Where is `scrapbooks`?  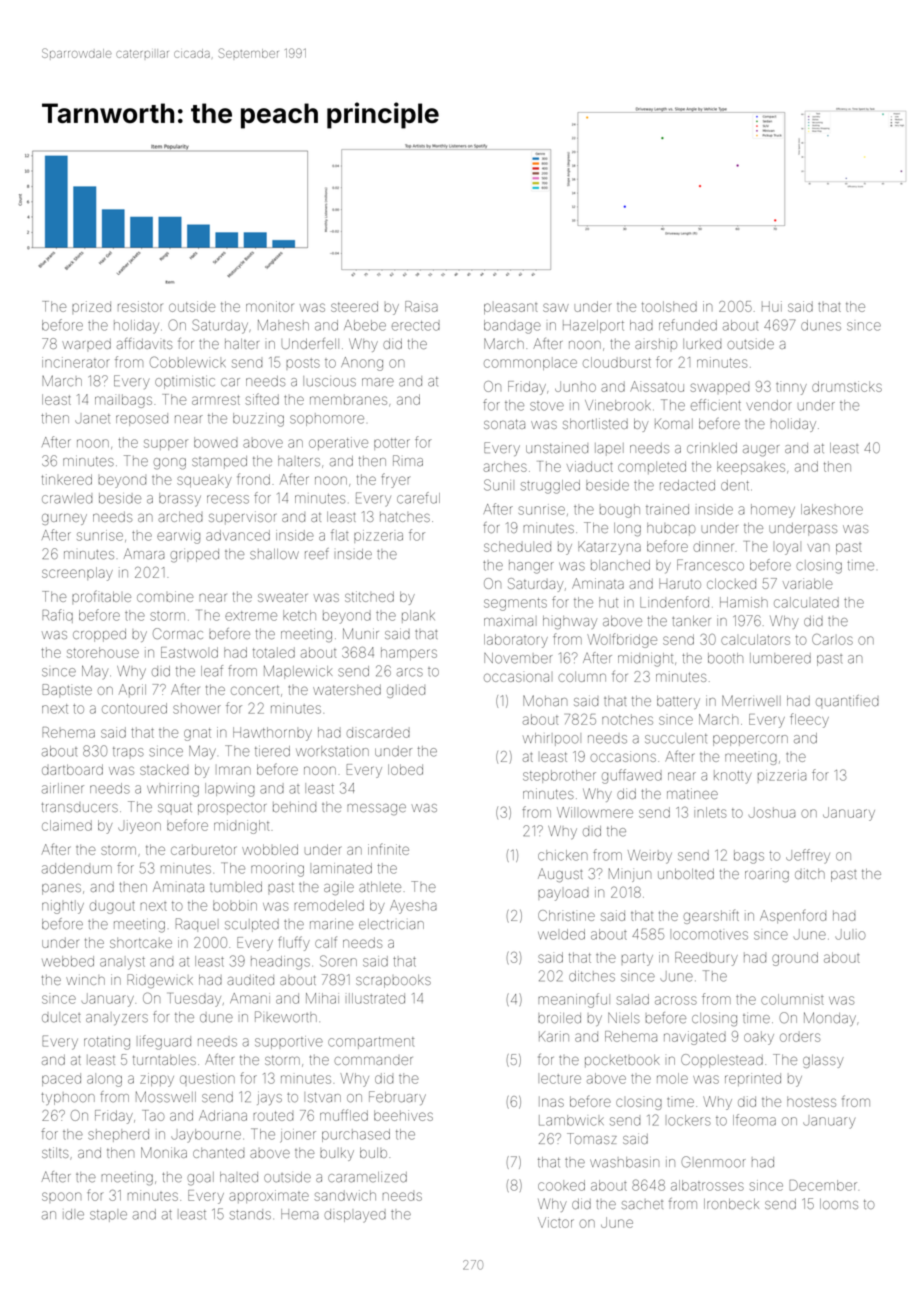
scrapbooks is located at coordinates (393, 981).
